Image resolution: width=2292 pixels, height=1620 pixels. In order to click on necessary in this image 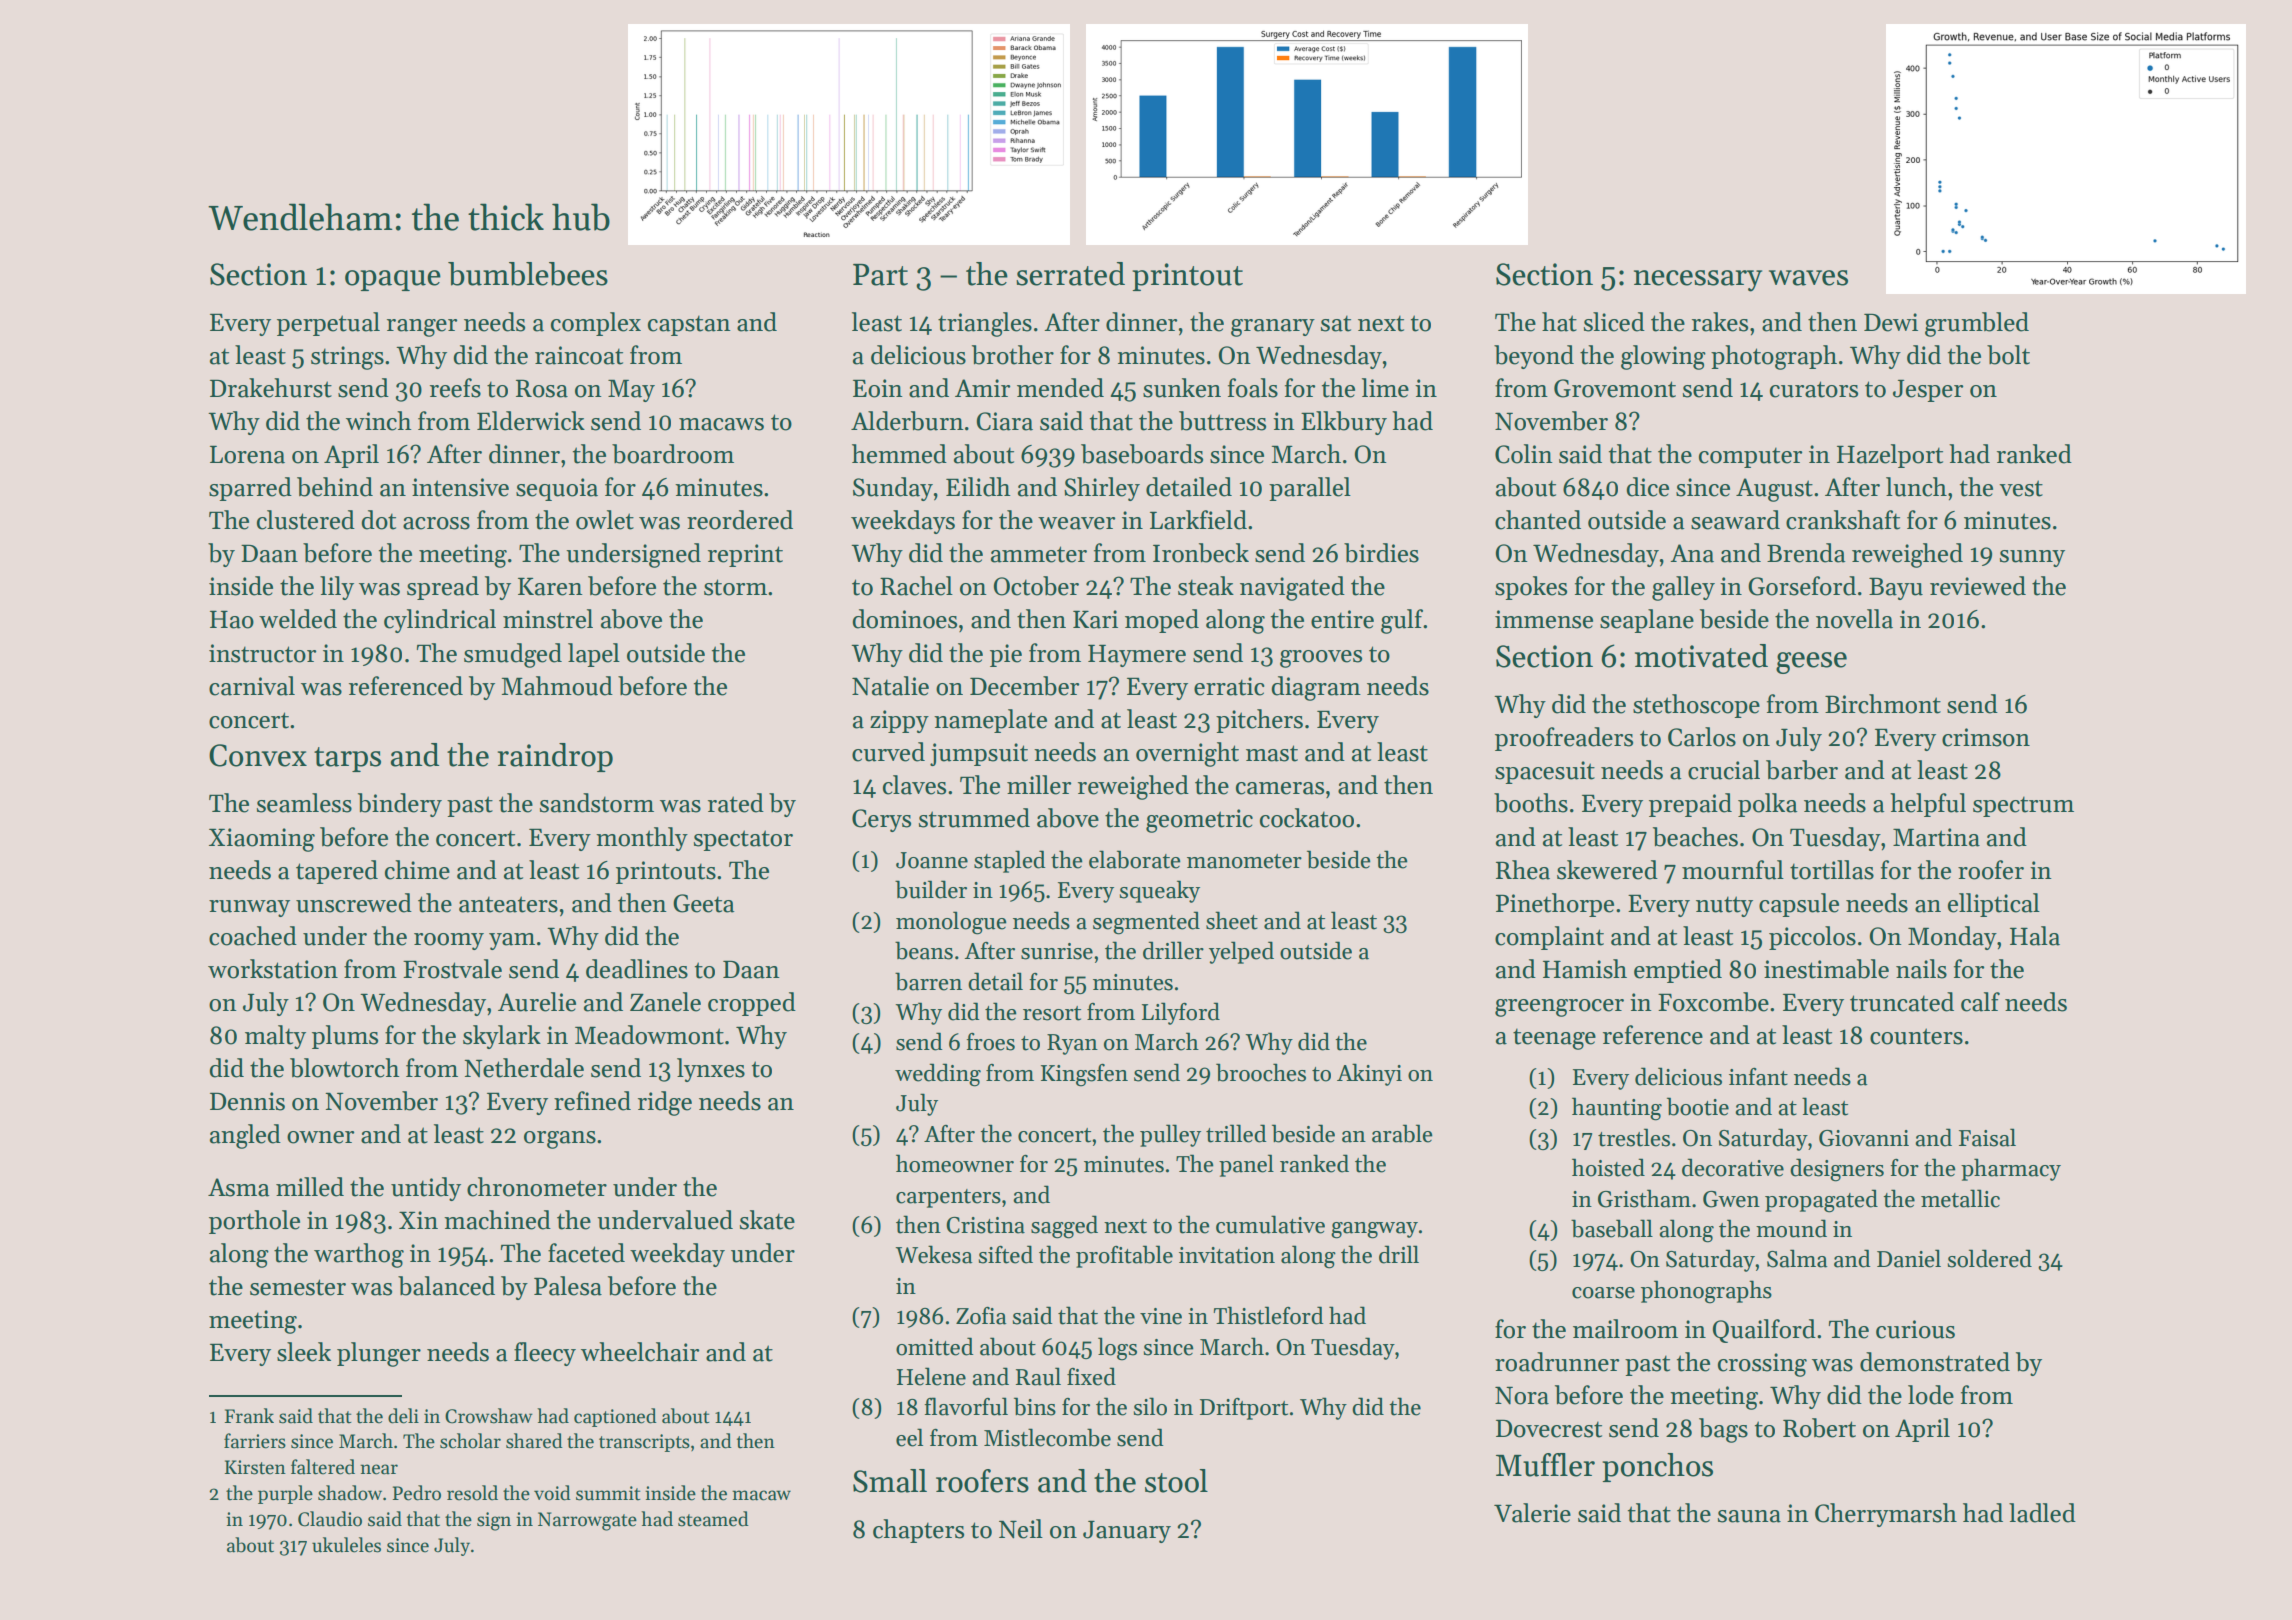, I will do `click(1698, 281)`.
